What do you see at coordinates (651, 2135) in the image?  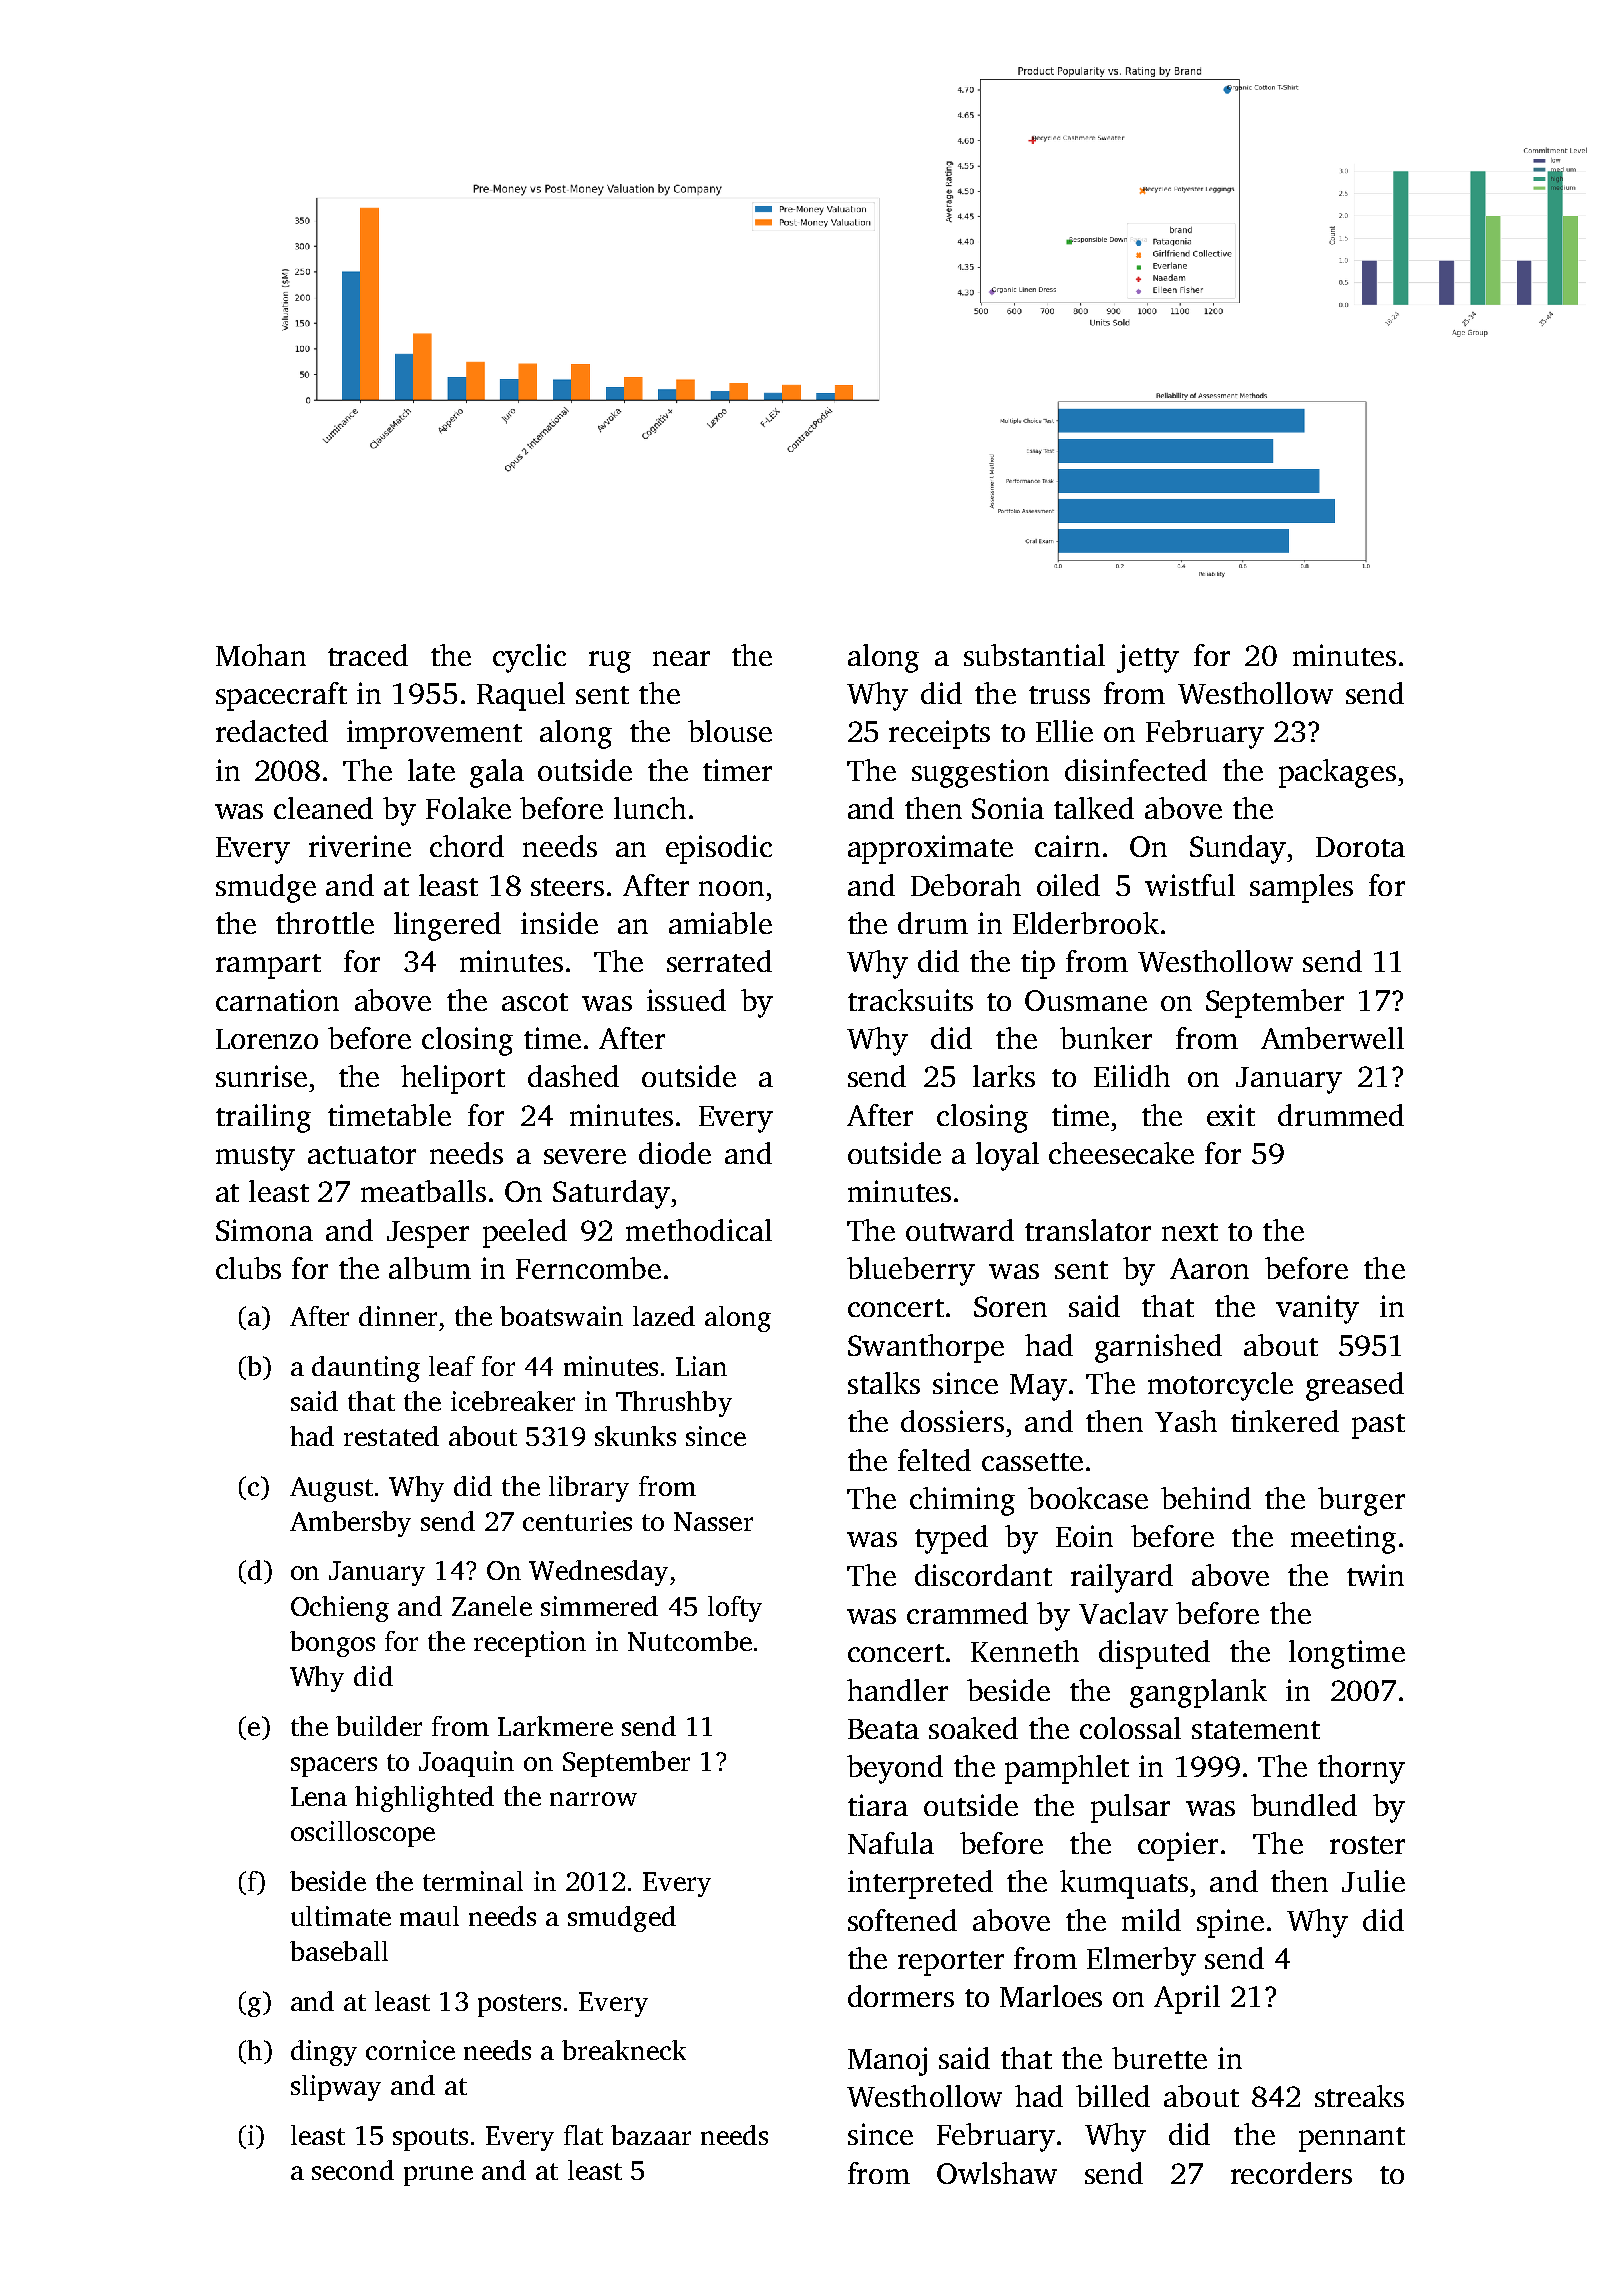 I see `bazaar` at bounding box center [651, 2135].
